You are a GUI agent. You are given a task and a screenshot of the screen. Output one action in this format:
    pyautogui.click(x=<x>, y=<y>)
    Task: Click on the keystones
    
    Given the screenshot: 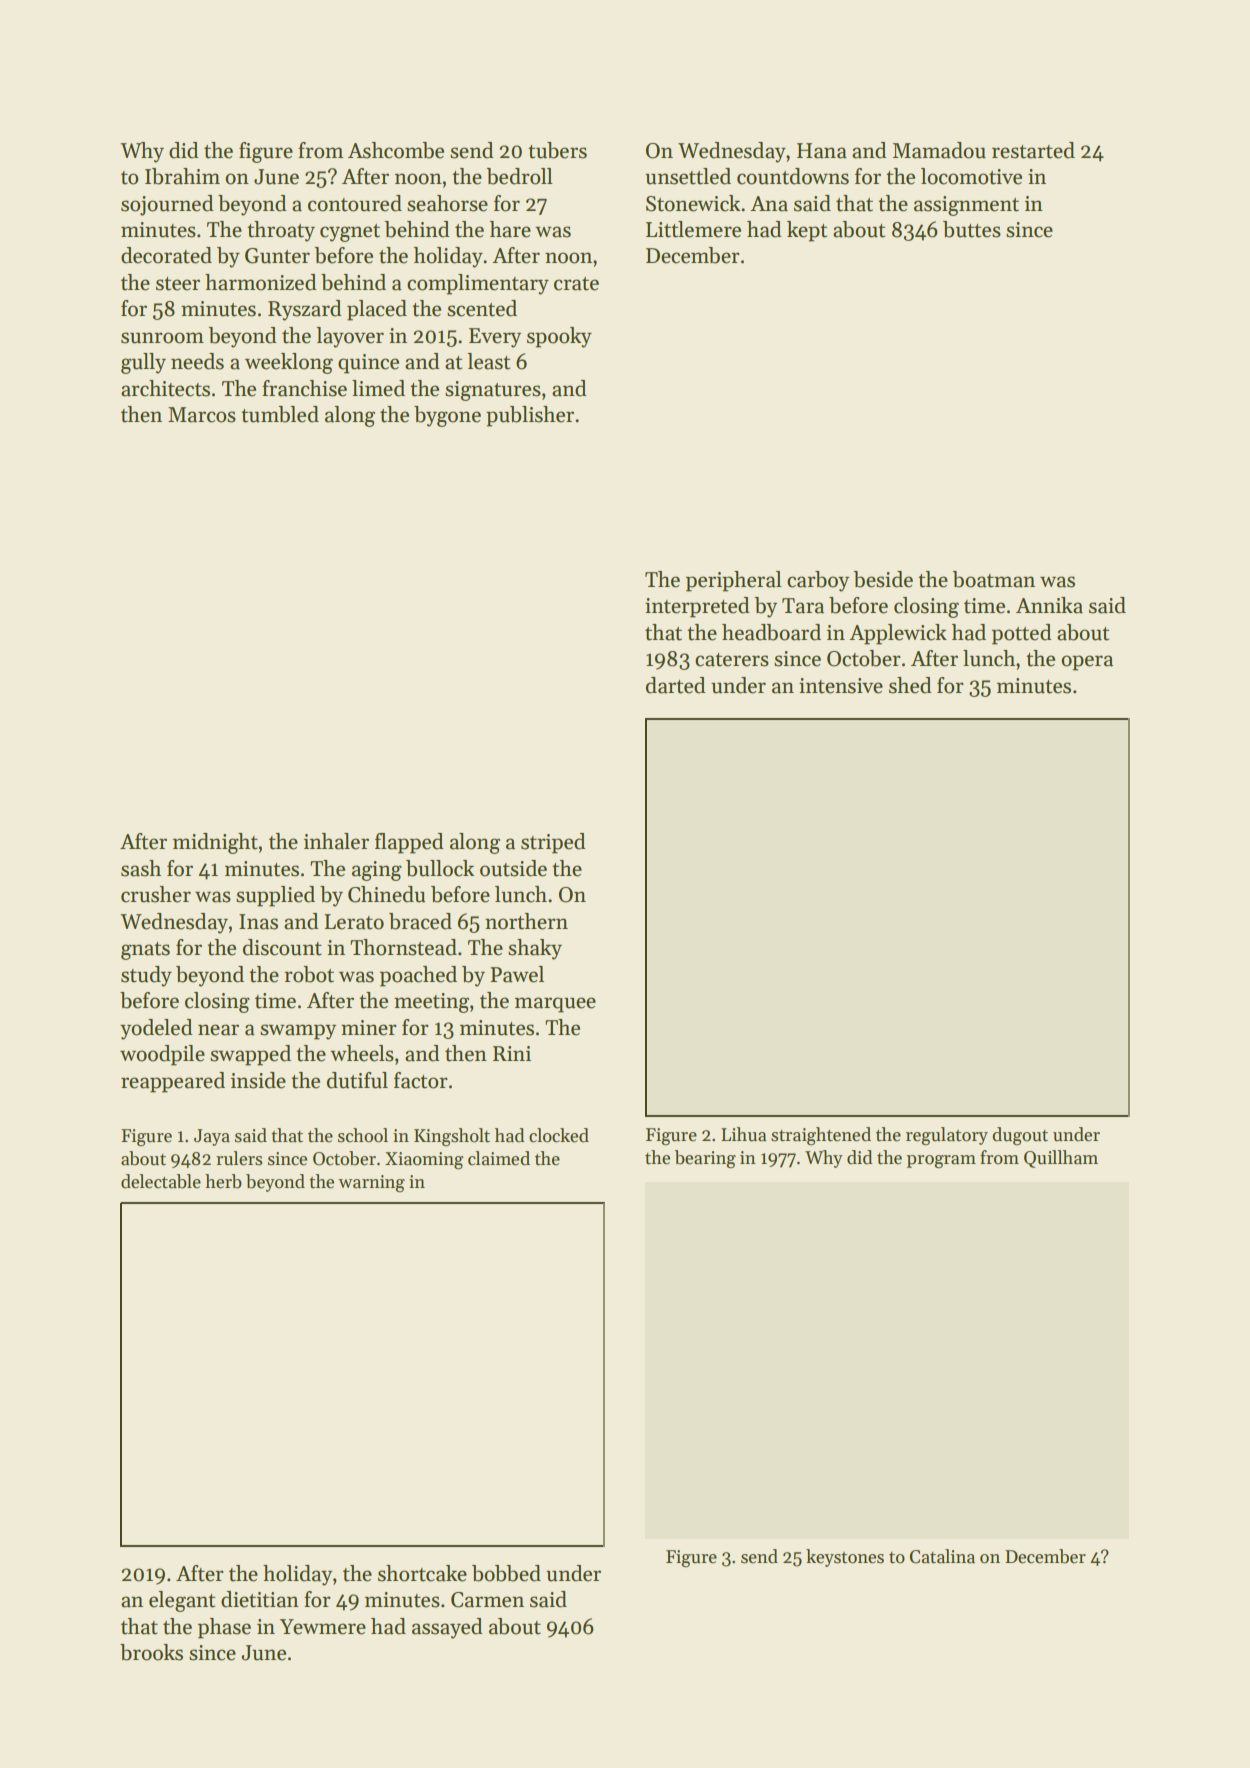 What is the action you would take?
    pyautogui.click(x=845, y=1558)
